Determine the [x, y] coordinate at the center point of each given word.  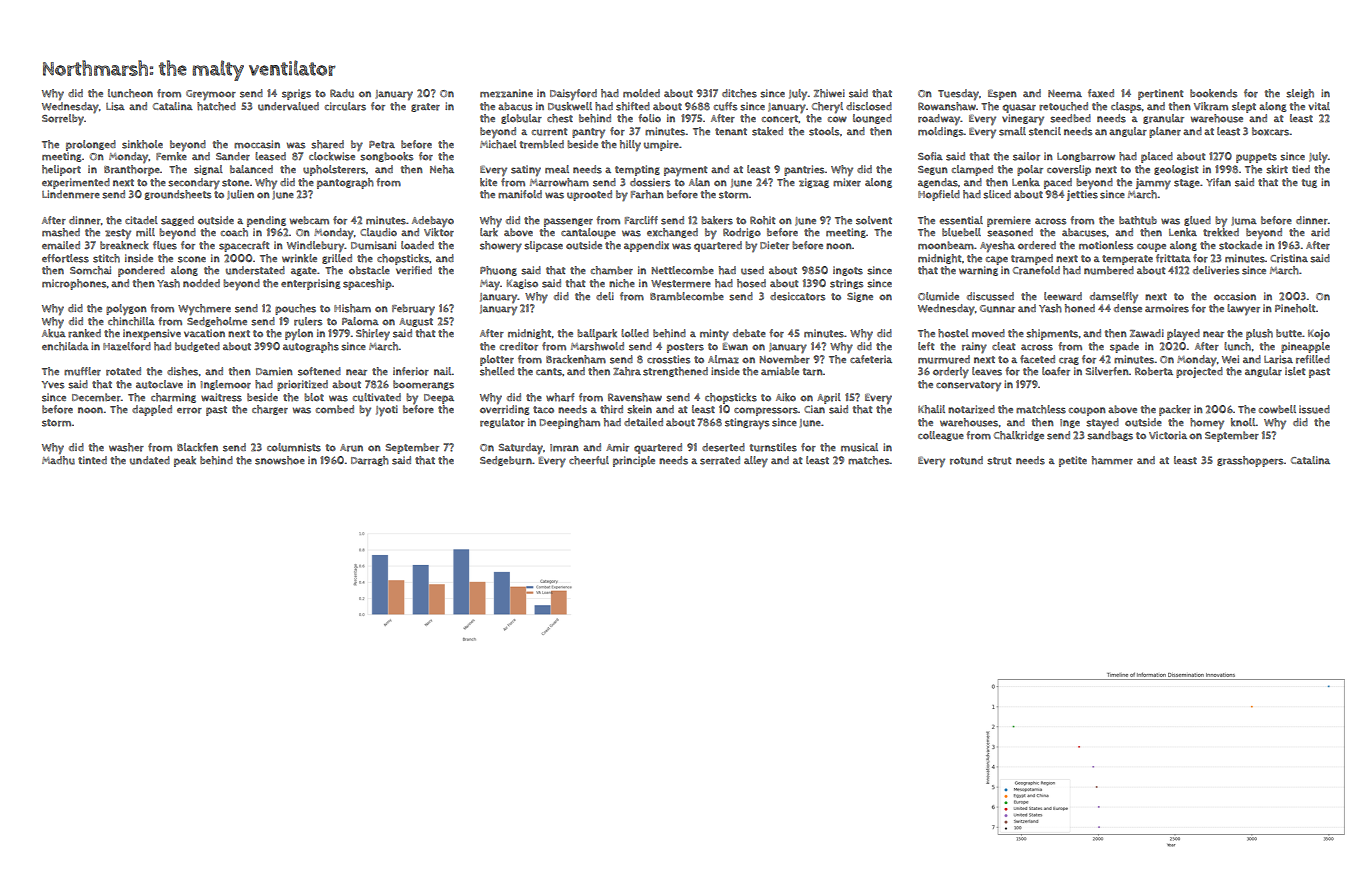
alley [756, 462]
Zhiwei [829, 93]
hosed [751, 283]
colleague [941, 436]
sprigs [296, 94]
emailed [61, 245]
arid [1320, 232]
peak [185, 461]
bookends [1213, 93]
